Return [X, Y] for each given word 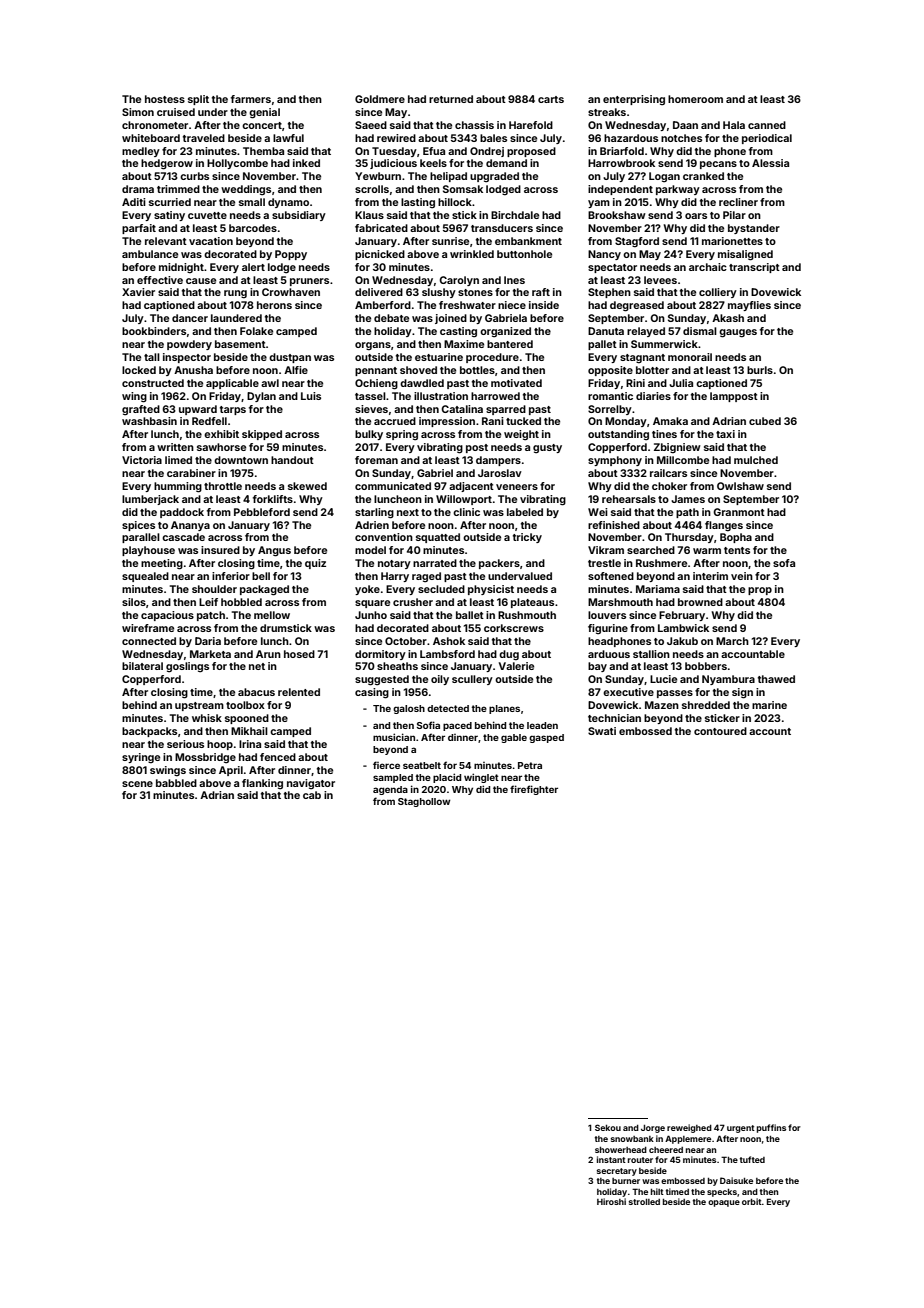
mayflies [749, 306]
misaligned [745, 255]
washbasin [149, 421]
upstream [199, 706]
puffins [771, 1128]
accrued [395, 421]
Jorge [653, 1129]
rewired [396, 138]
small [252, 202]
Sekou [608, 1127]
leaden [542, 725]
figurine [608, 629]
